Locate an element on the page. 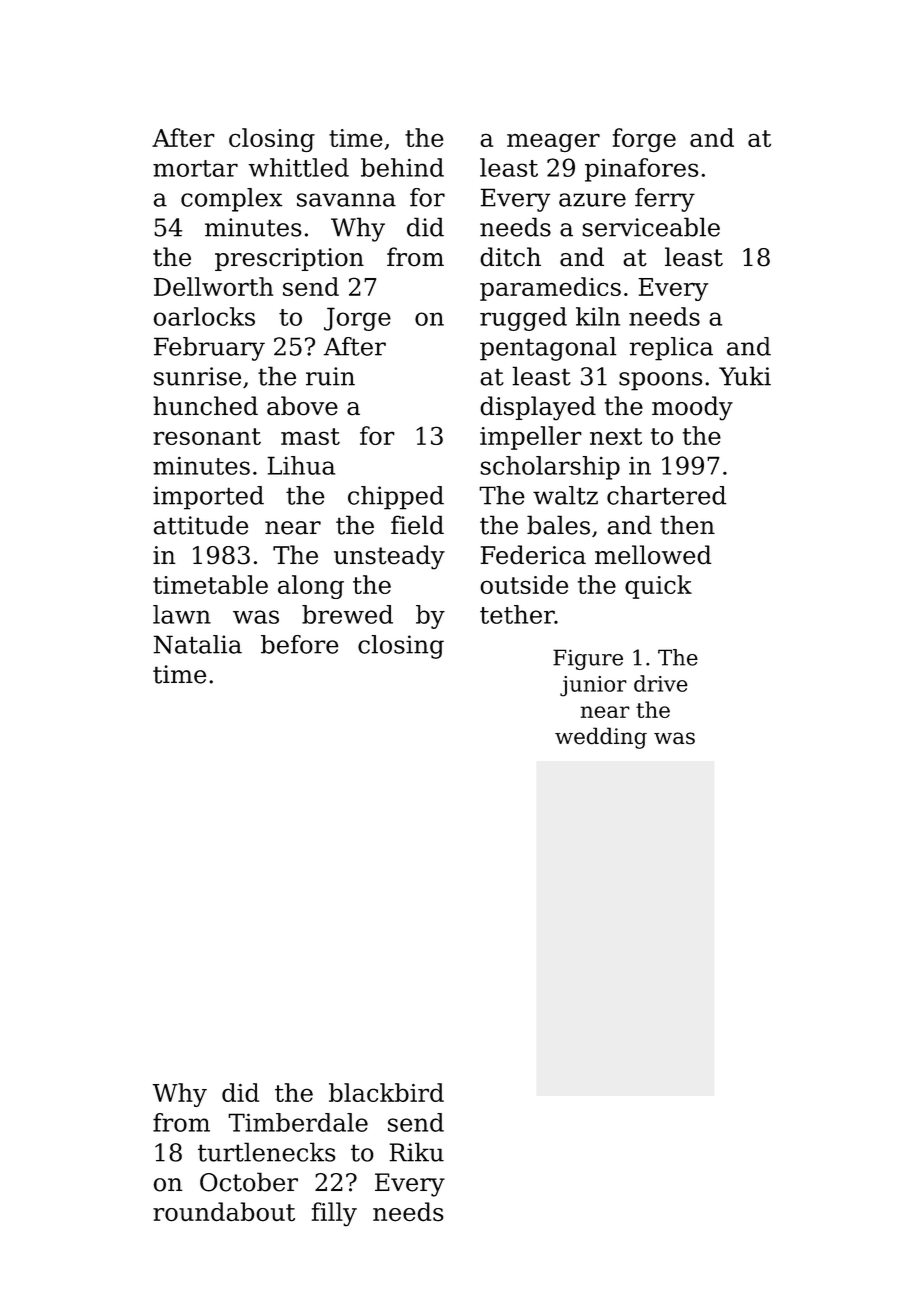 The image size is (924, 1311). paramedics is located at coordinates (550, 289).
